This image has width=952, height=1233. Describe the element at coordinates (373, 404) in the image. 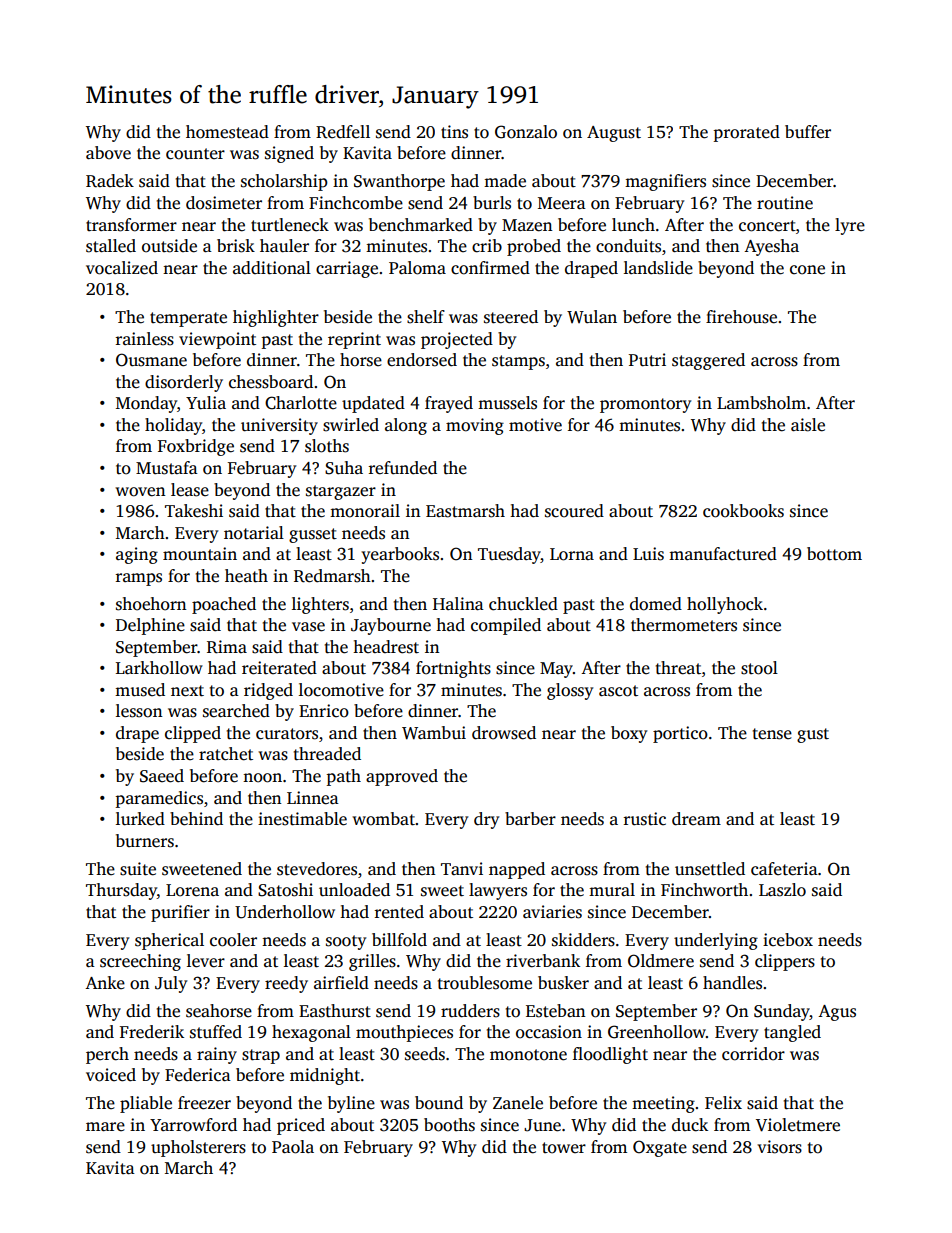

I see `updated` at that location.
